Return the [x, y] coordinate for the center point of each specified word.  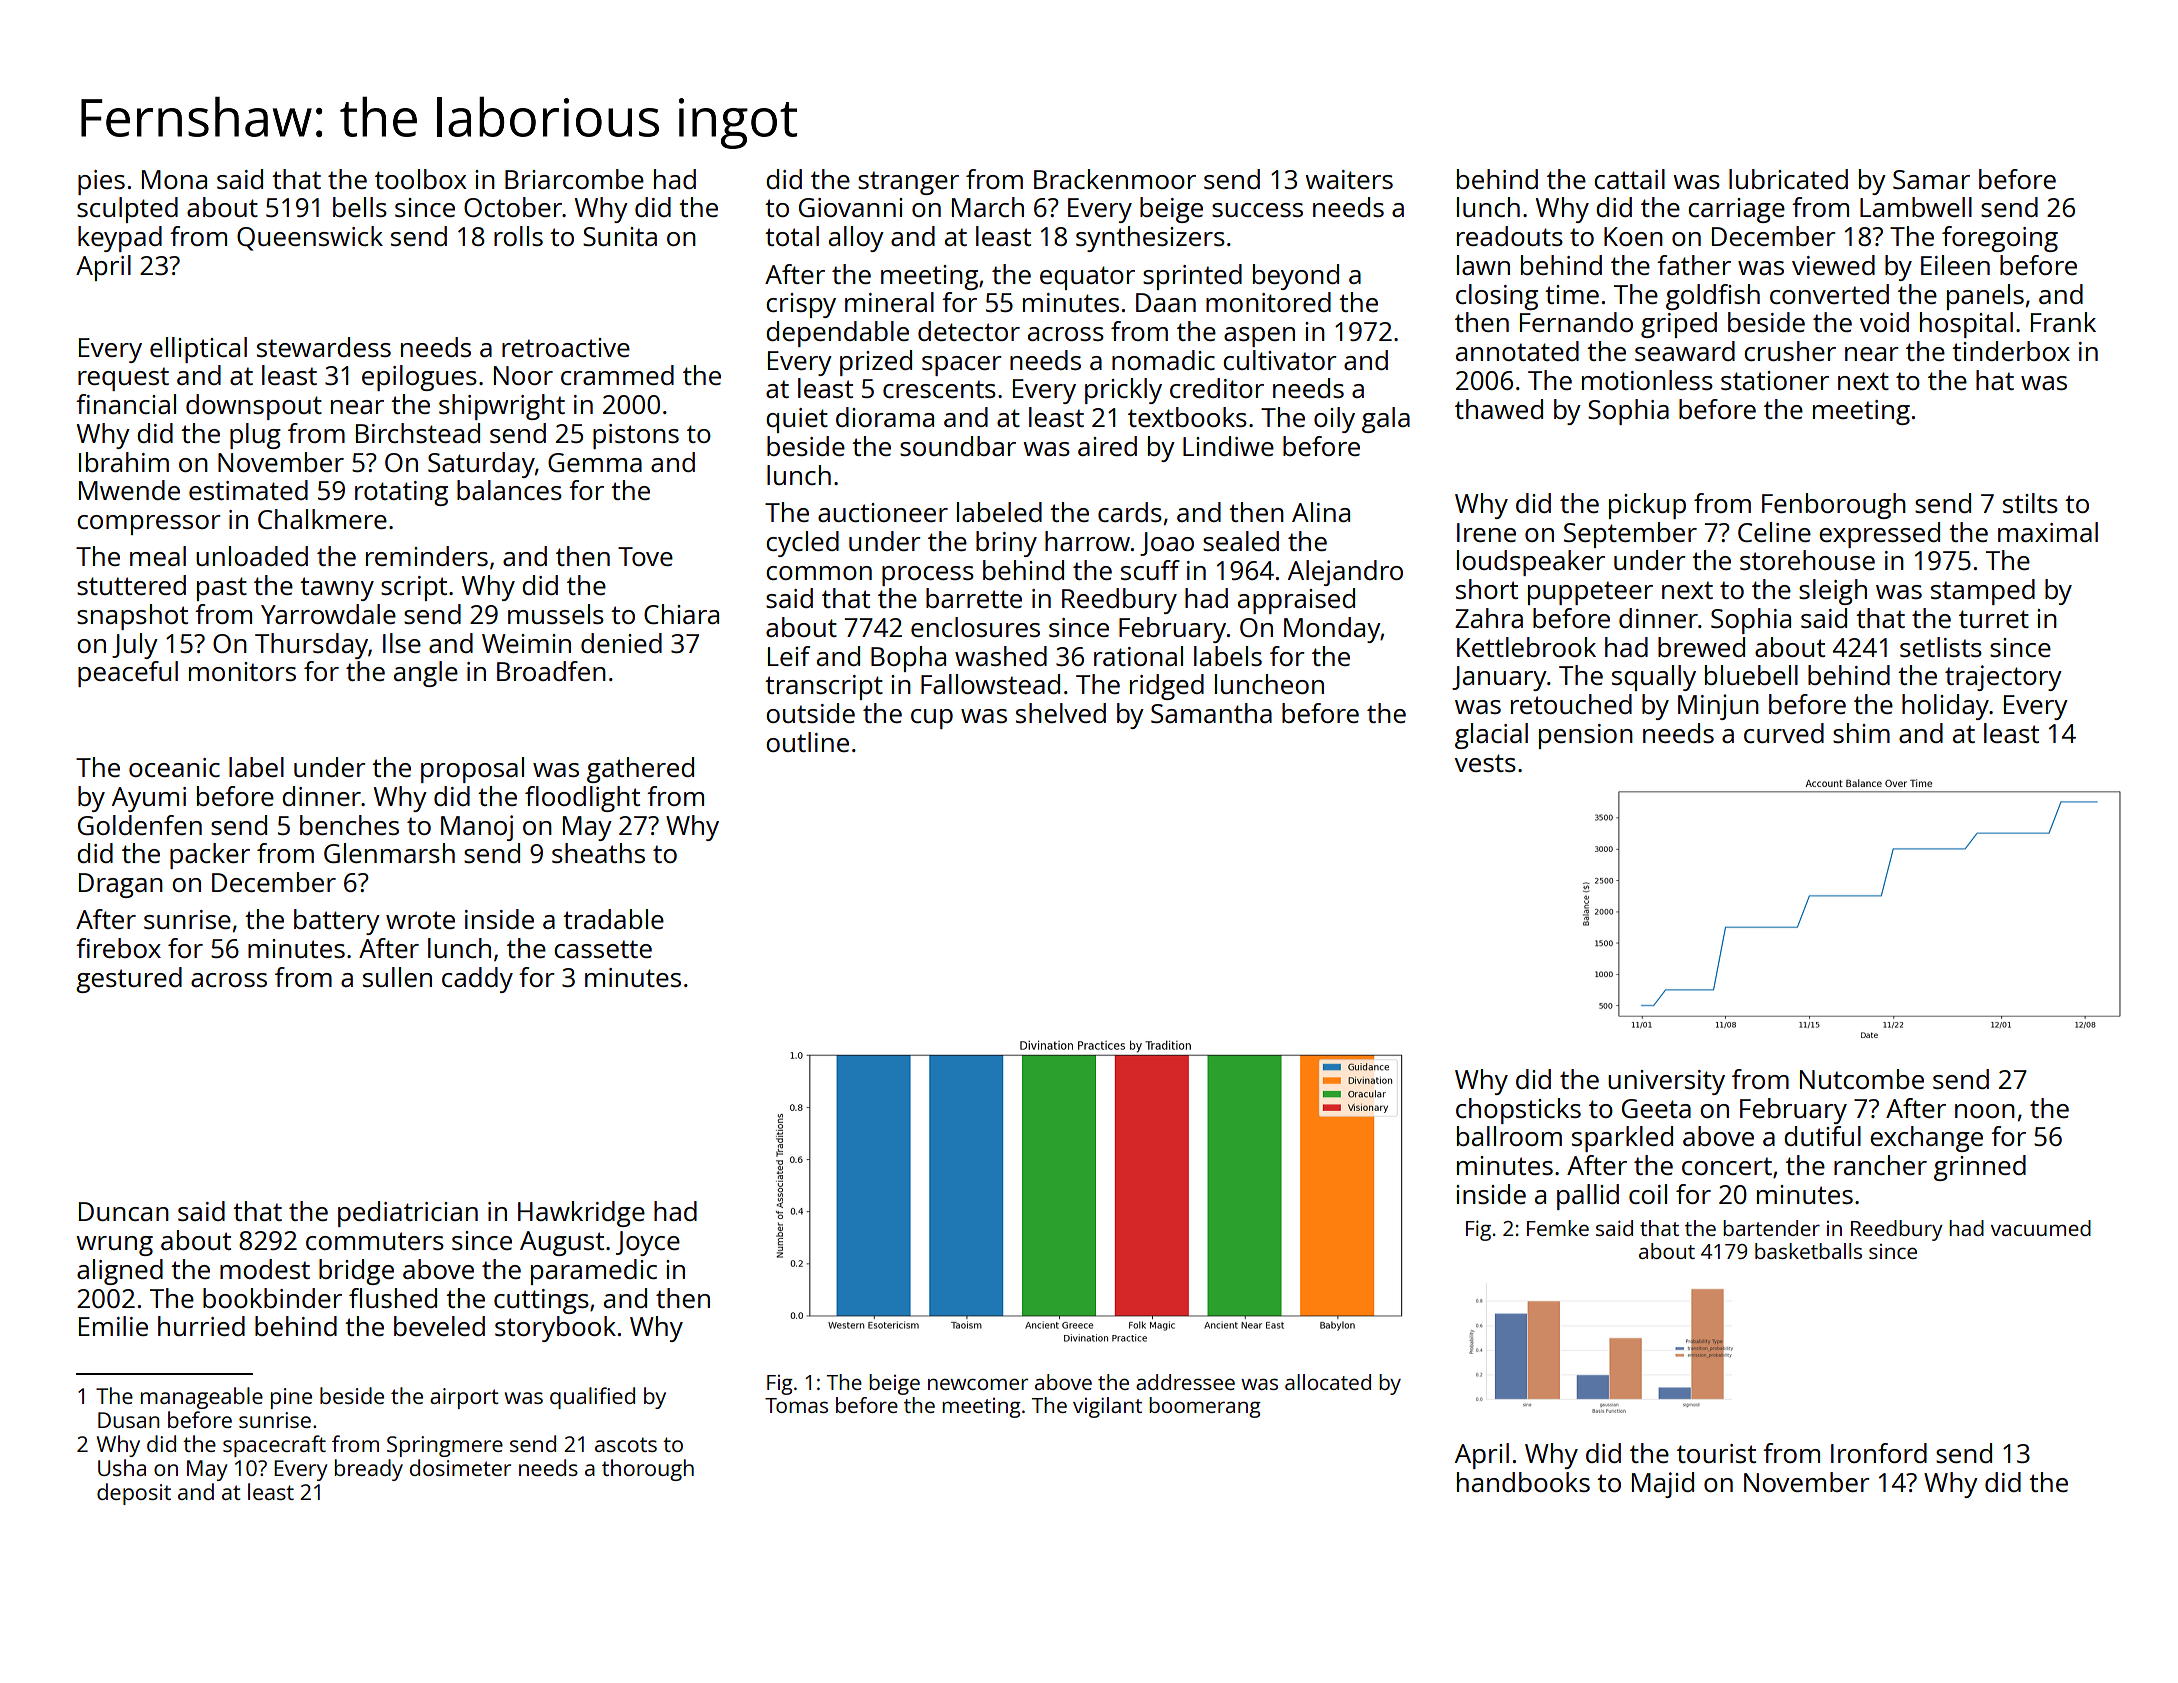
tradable [613, 919]
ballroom [1509, 1136]
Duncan [124, 1211]
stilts [2030, 503]
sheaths [598, 853]
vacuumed [2041, 1228]
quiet [797, 420]
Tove [645, 556]
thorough [648, 1470]
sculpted [127, 210]
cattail [1629, 179]
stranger [908, 183]
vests [1485, 763]
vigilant [1107, 1407]
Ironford [1879, 1453]
